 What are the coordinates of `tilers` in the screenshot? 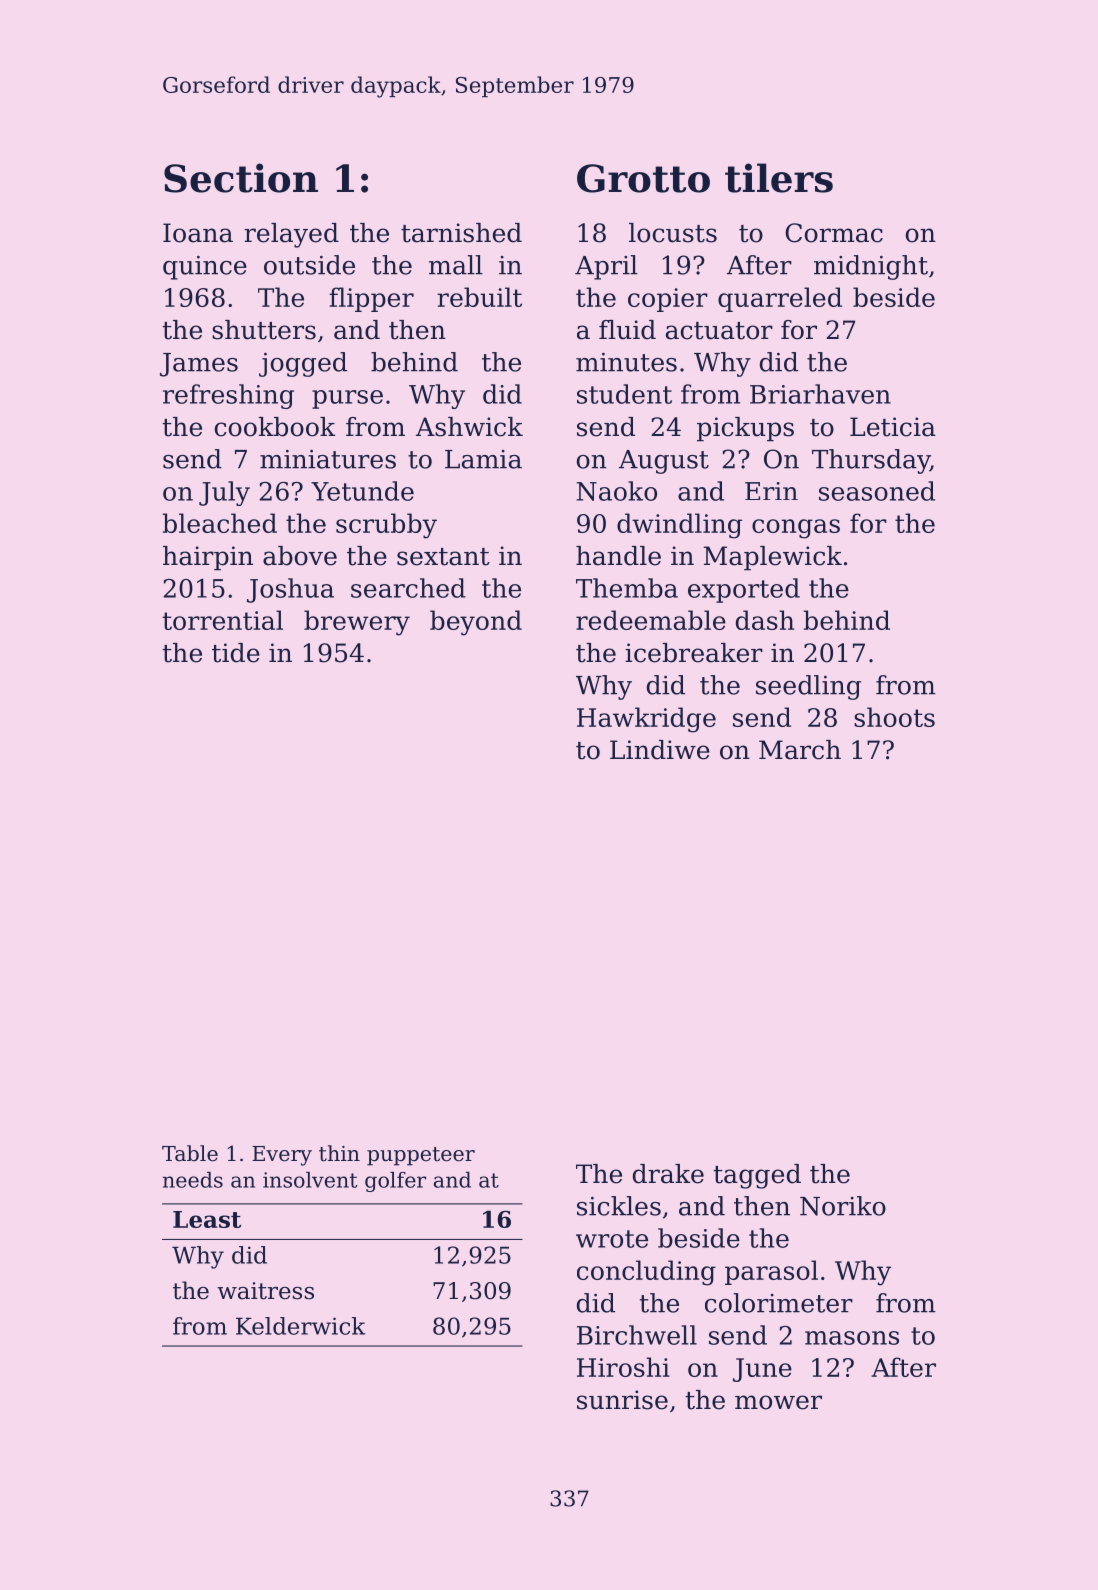 It's located at (779, 178).
